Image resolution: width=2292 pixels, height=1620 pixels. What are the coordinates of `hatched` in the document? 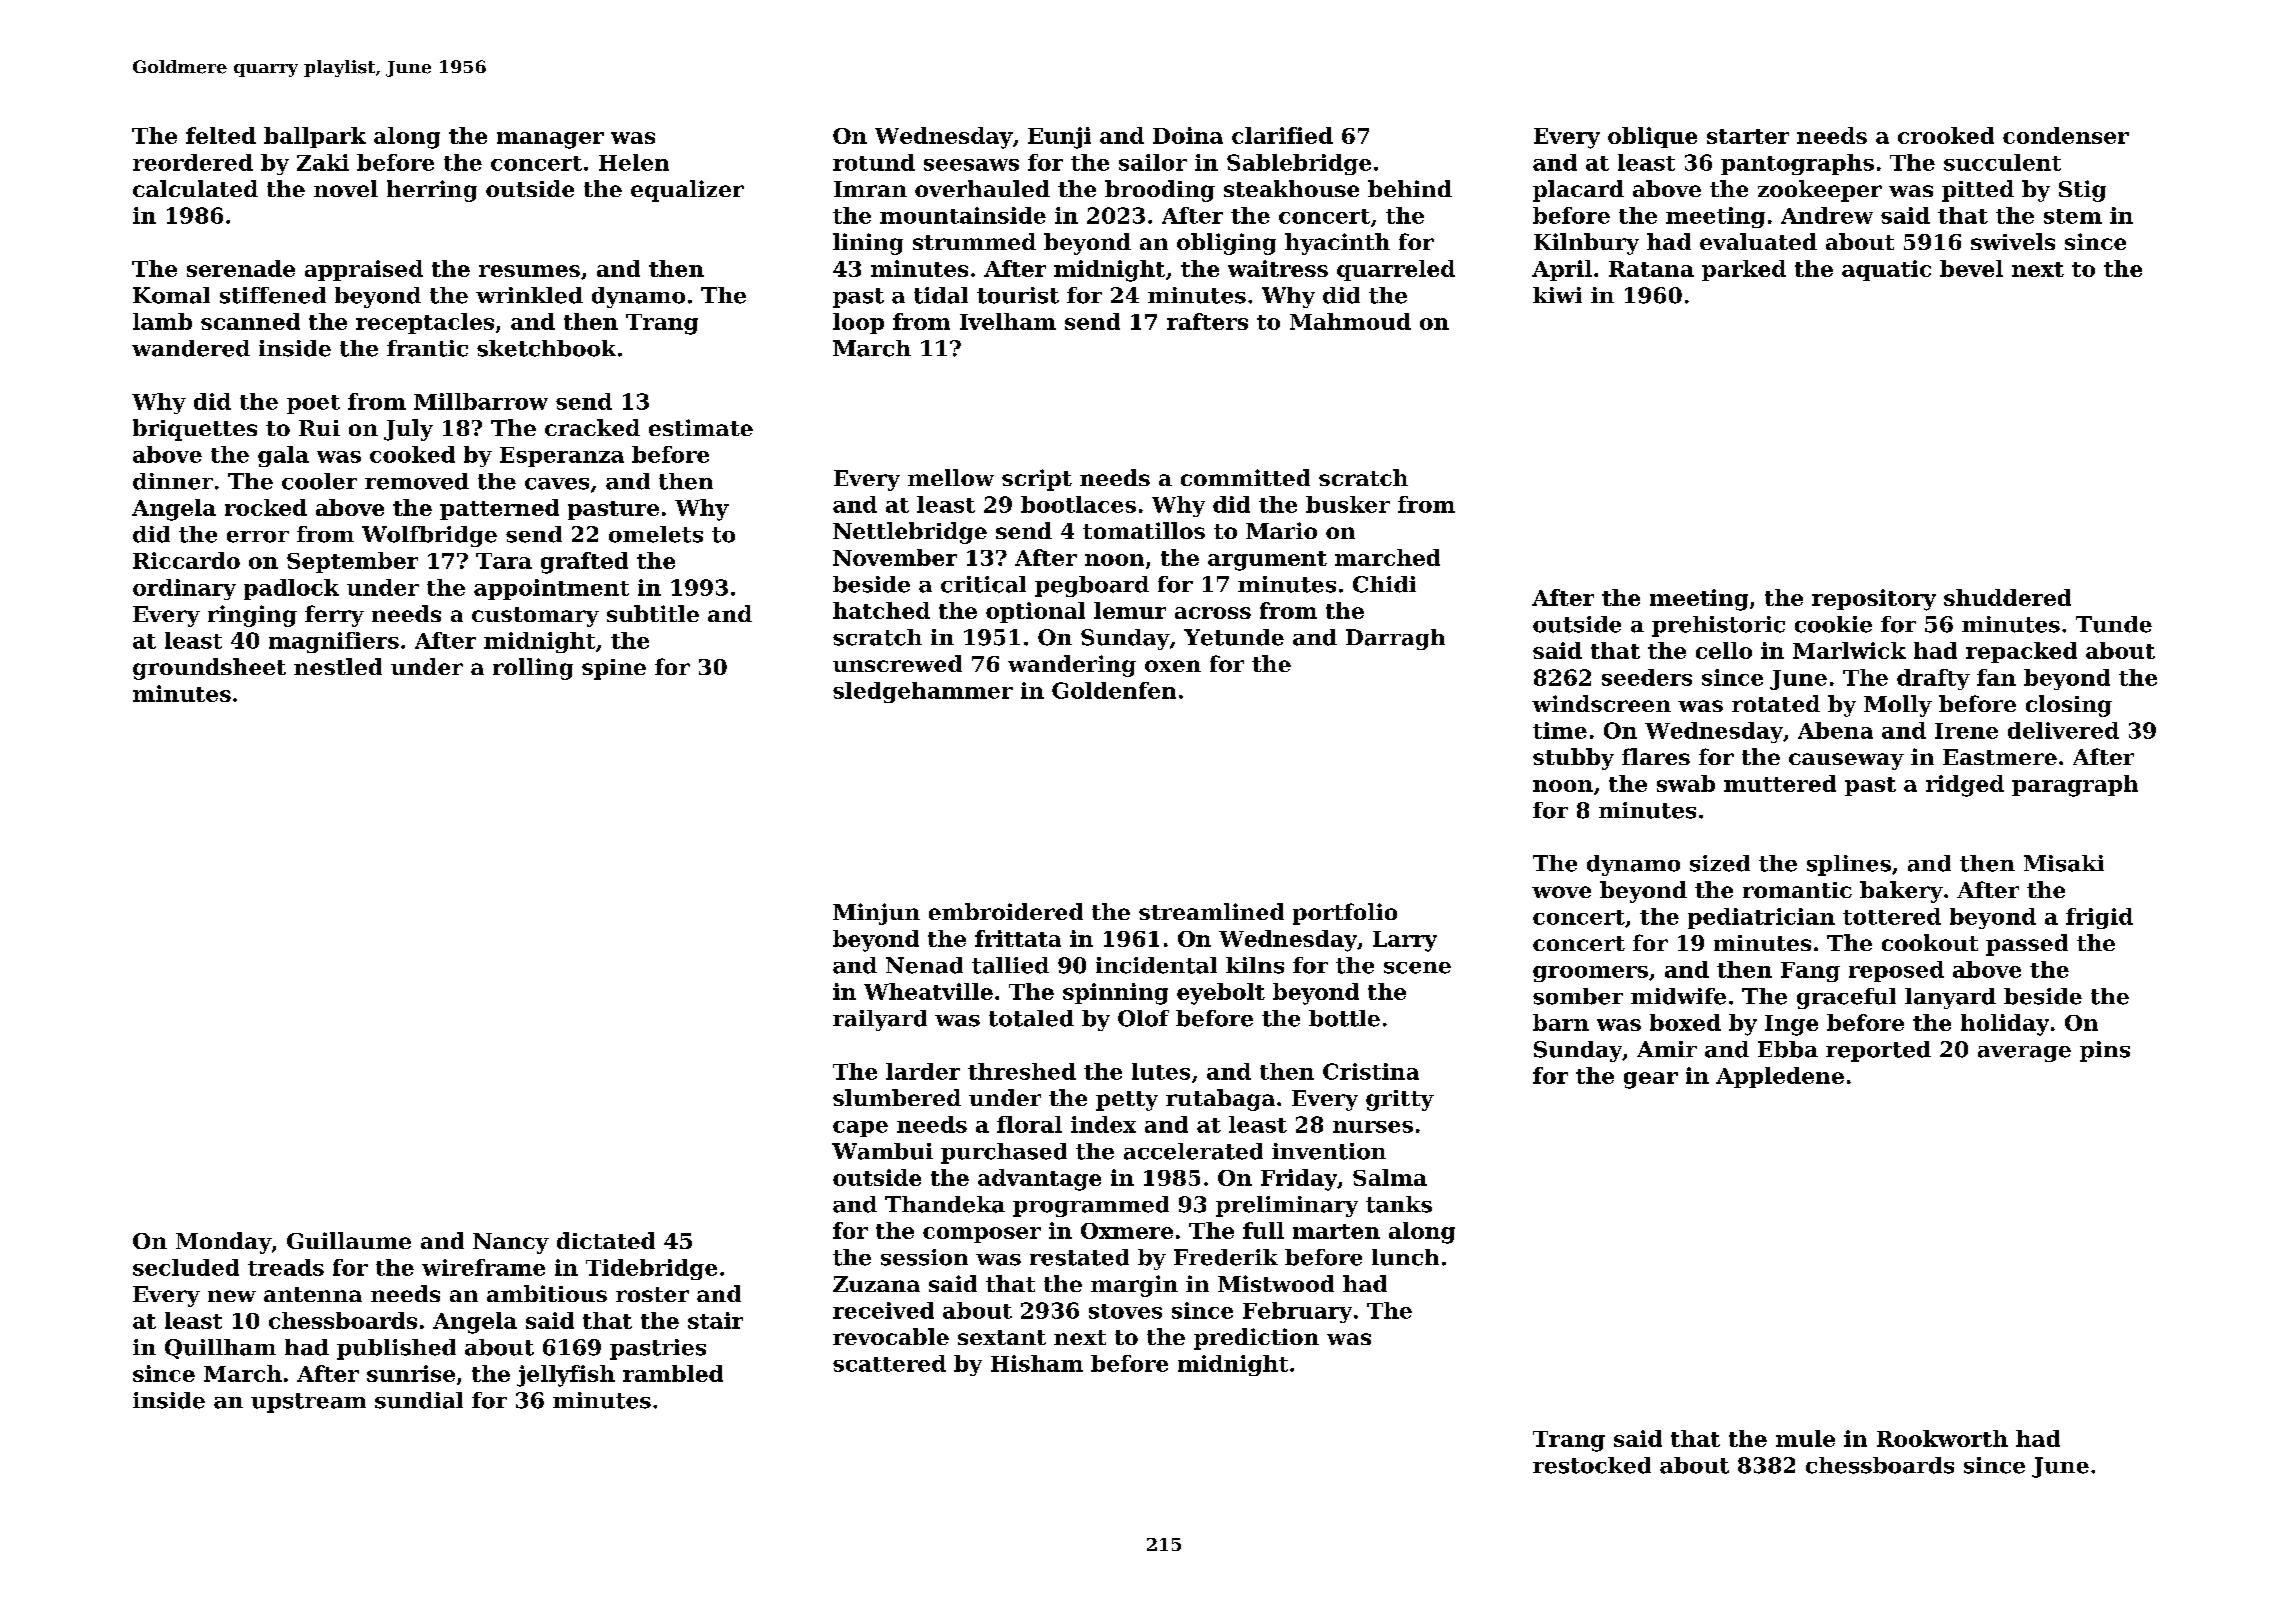 It's located at (881, 610).
